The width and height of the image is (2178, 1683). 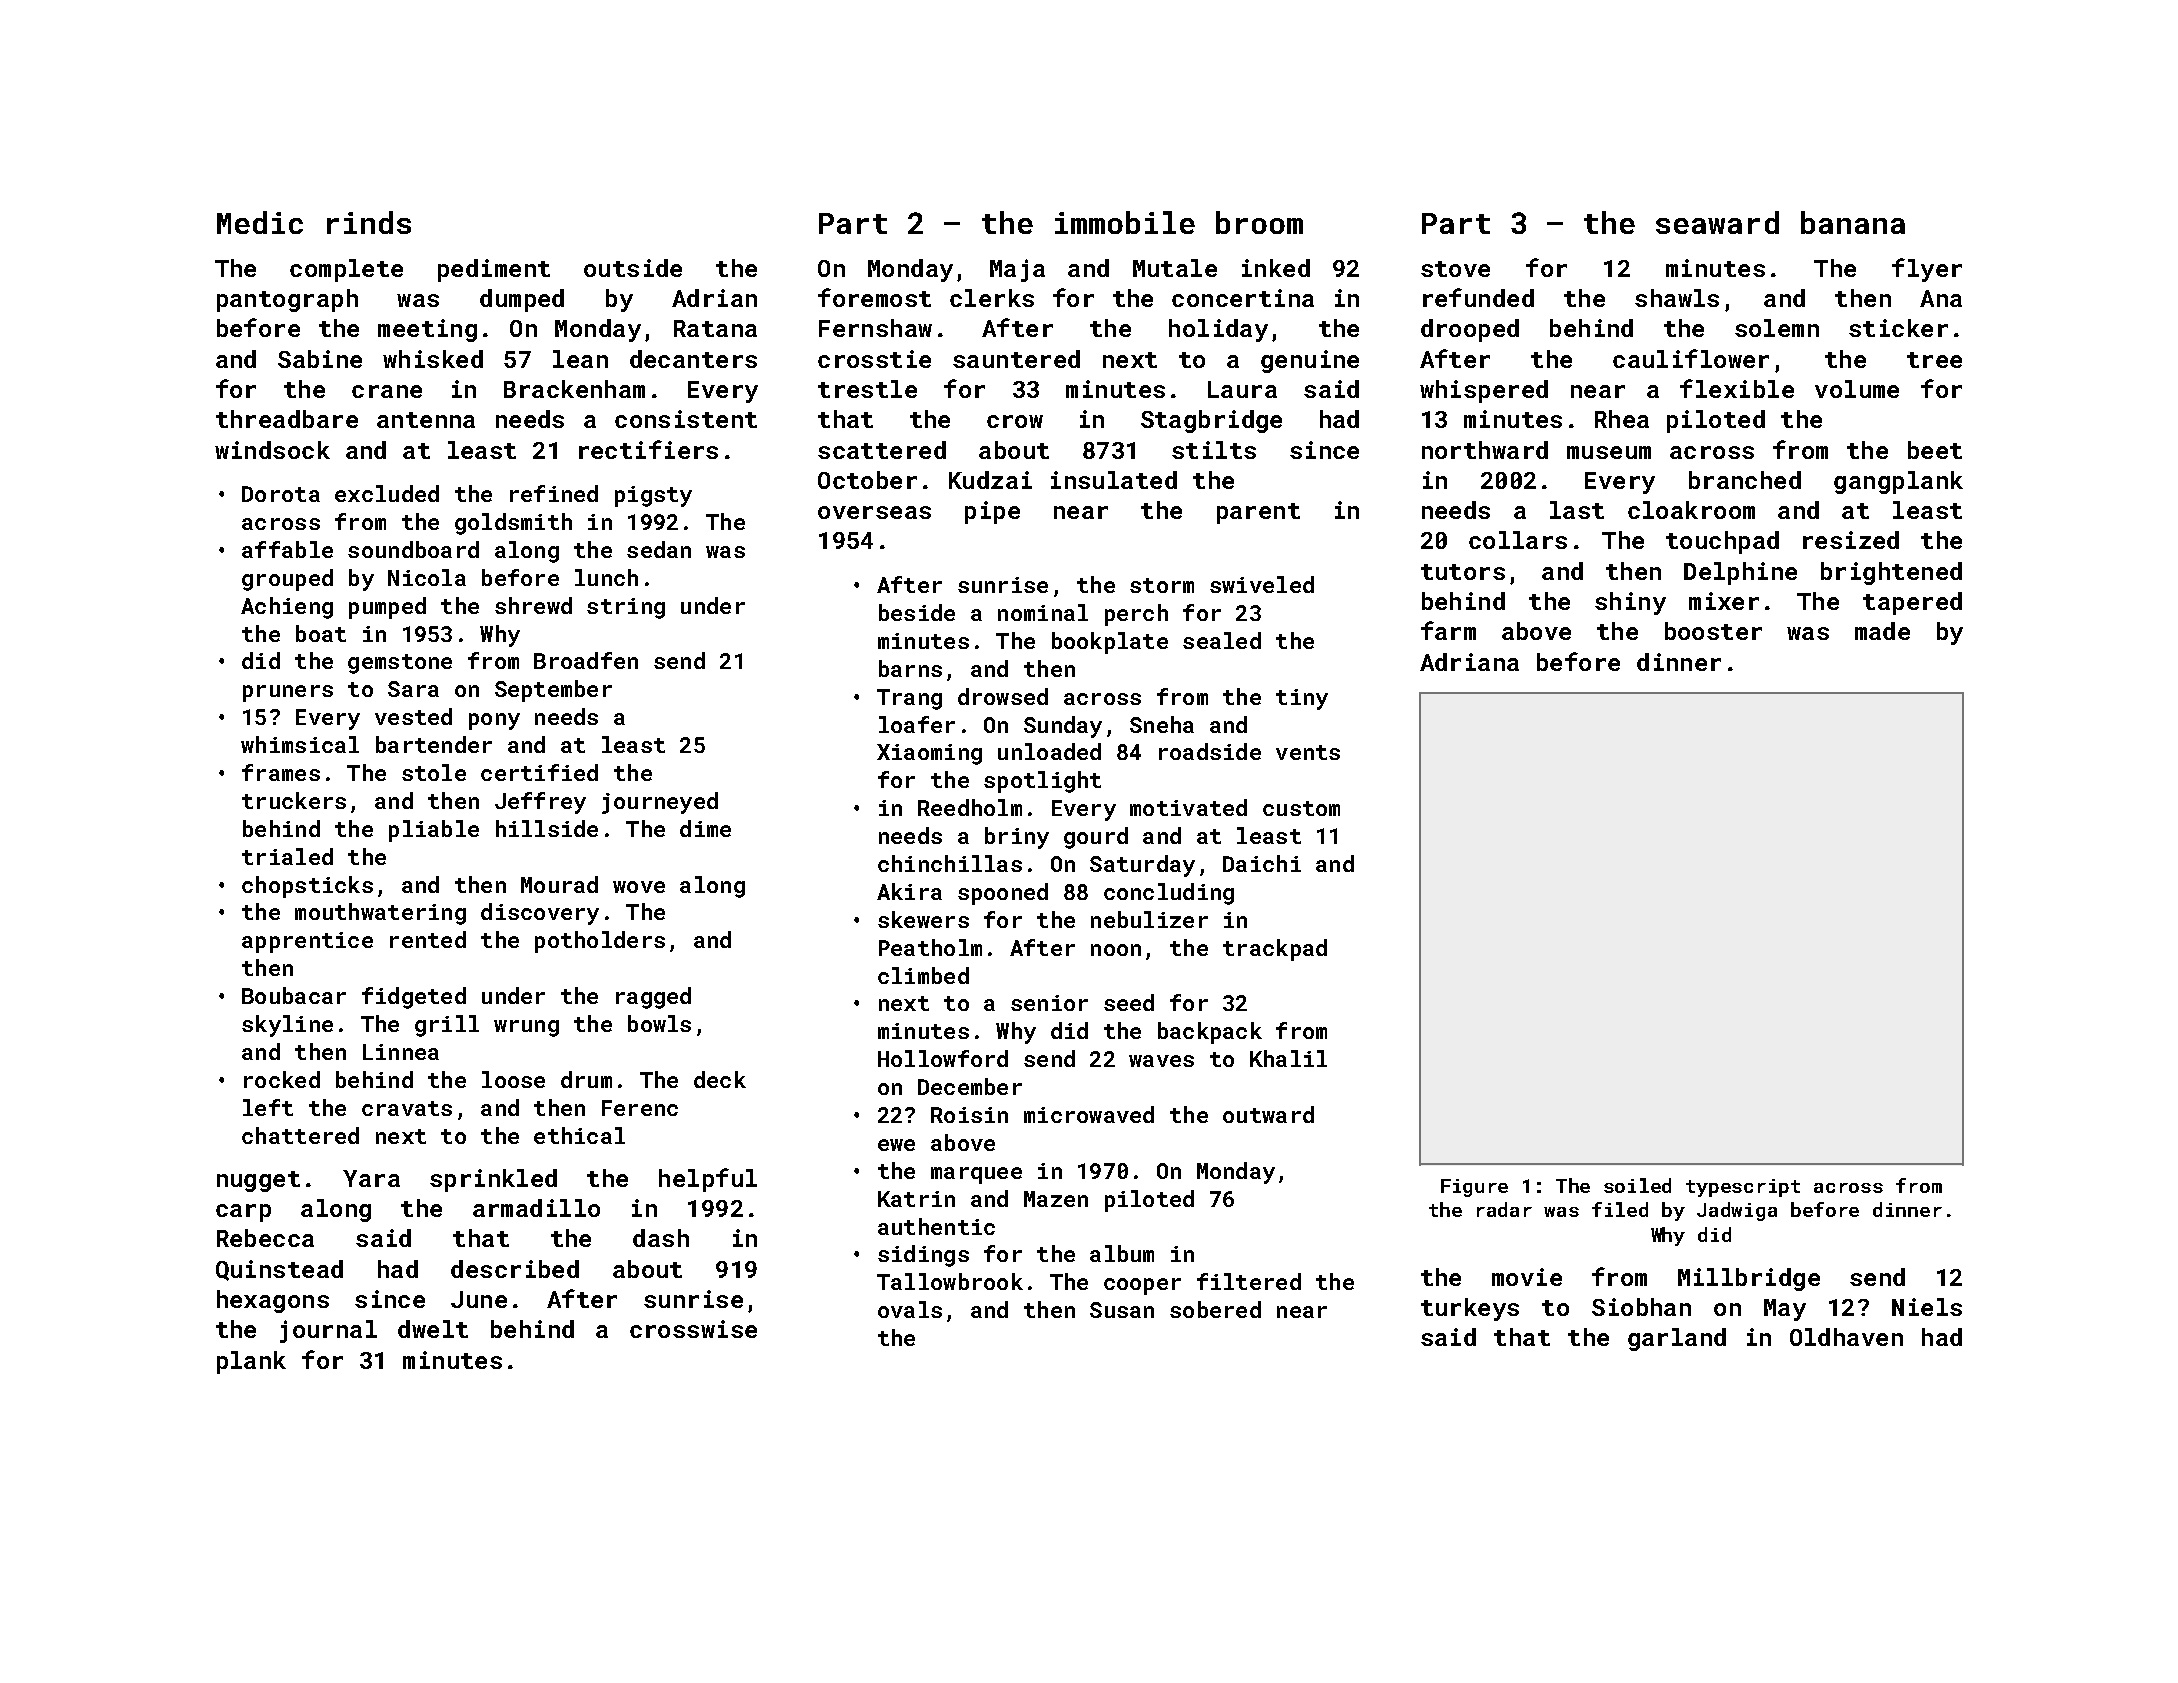 I want to click on Susan, so click(x=1122, y=1310).
